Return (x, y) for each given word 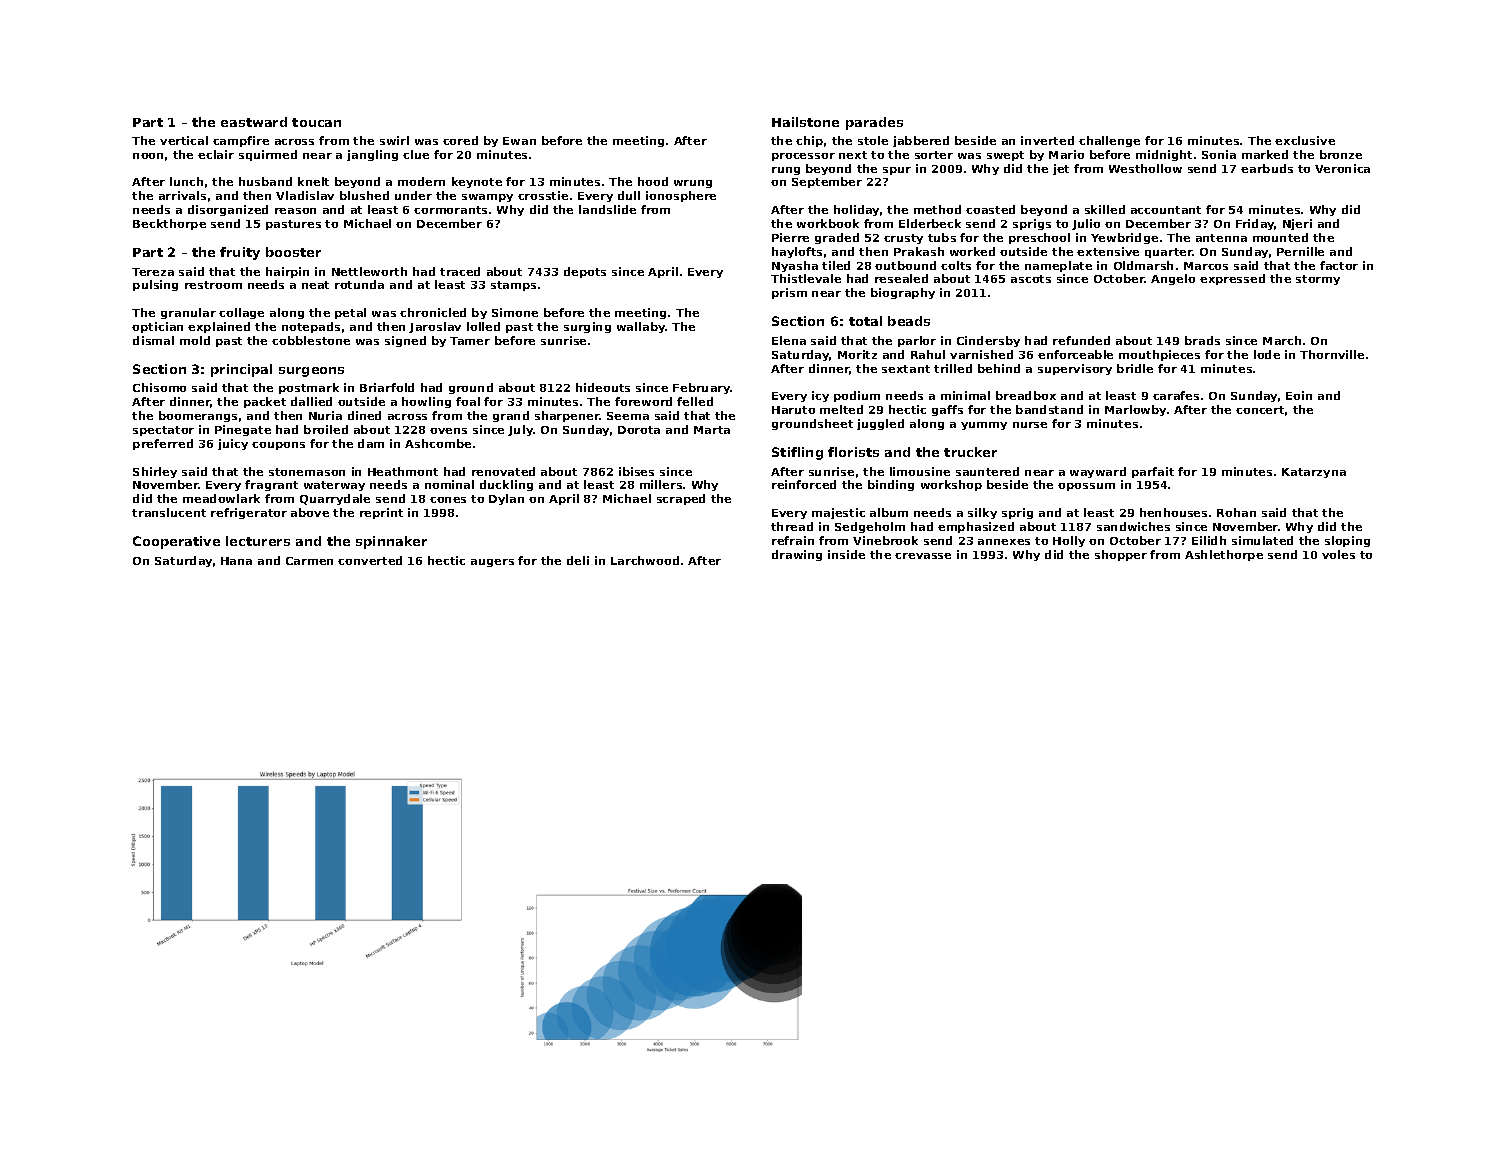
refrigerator (249, 513)
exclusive (1305, 140)
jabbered (921, 141)
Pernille (1300, 251)
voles (1338, 554)
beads (909, 321)
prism (789, 293)
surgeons (311, 372)
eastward (254, 122)
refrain (793, 540)
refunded (1081, 340)
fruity (240, 253)
